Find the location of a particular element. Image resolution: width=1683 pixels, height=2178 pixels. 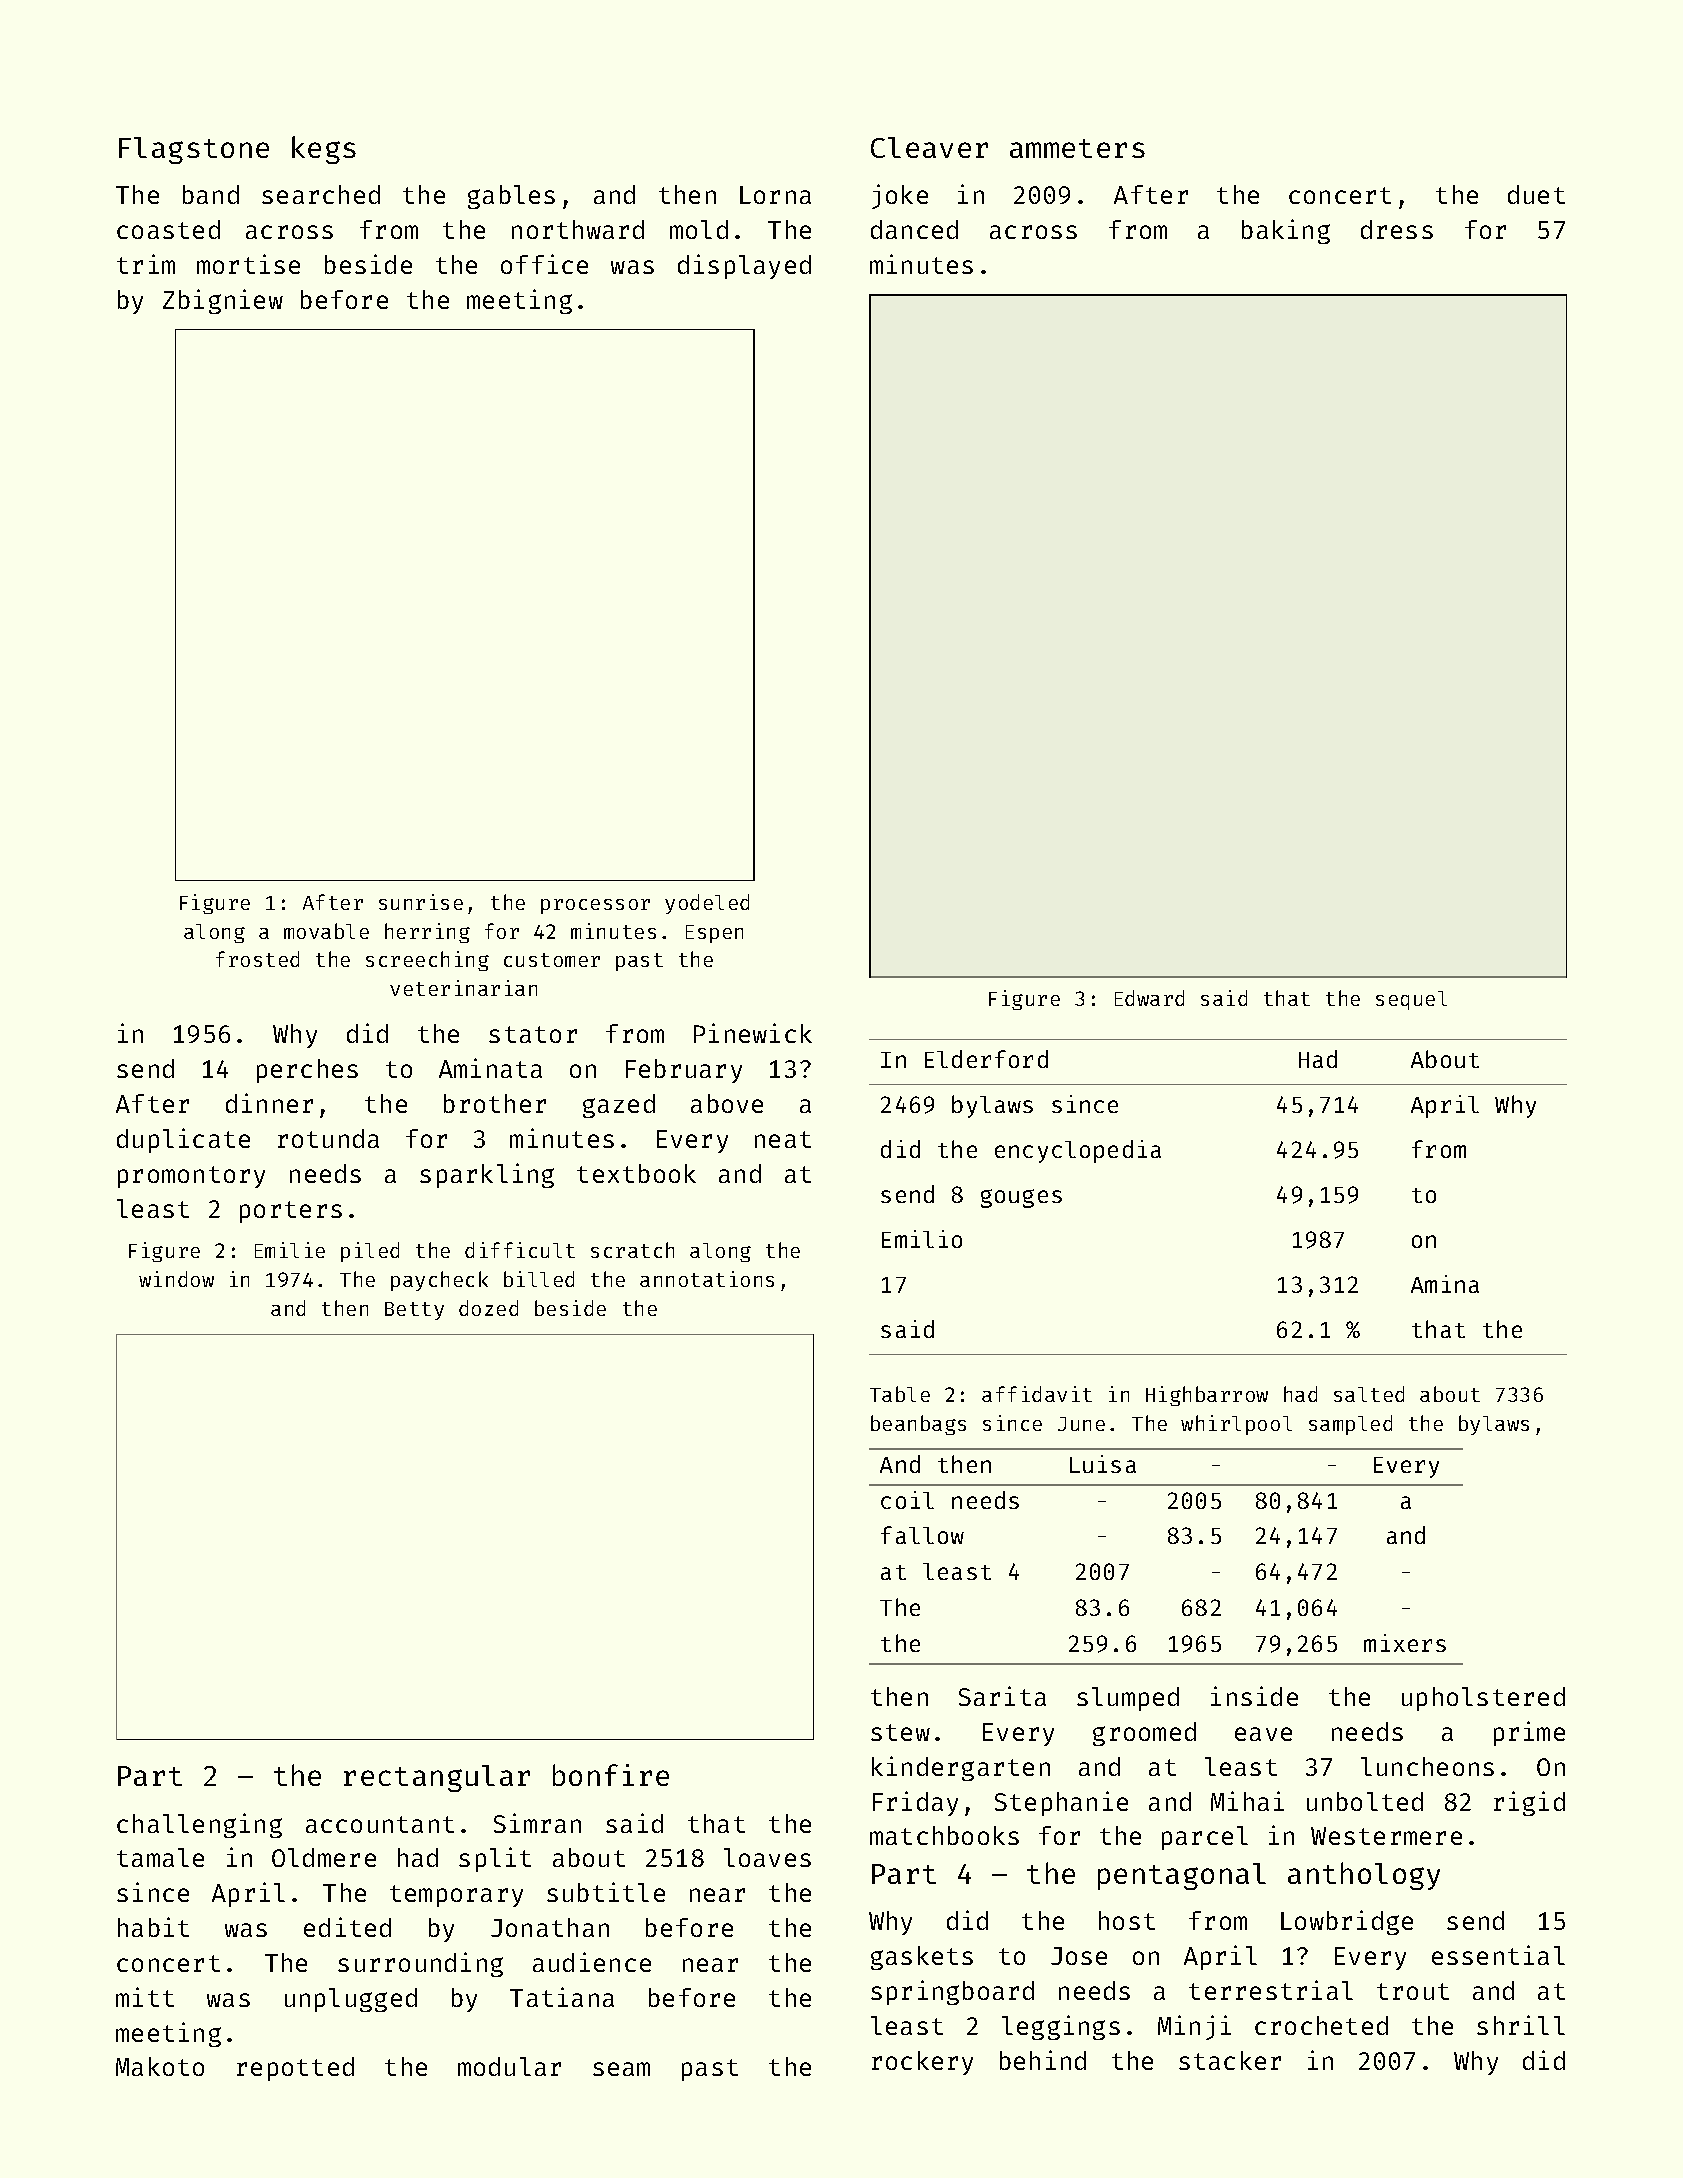

dress is located at coordinates (1397, 229).
